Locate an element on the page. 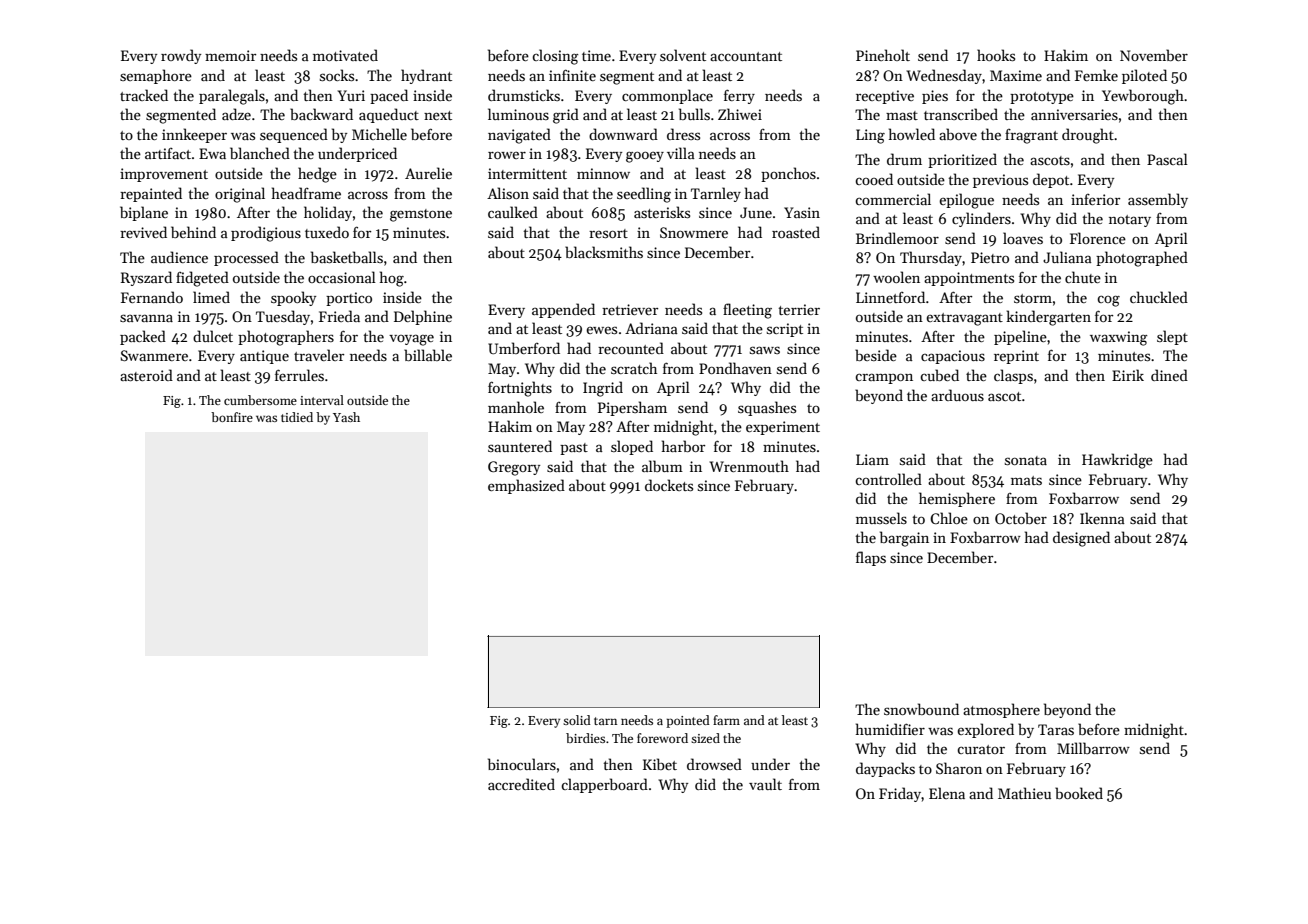  booked is located at coordinates (1079, 793).
